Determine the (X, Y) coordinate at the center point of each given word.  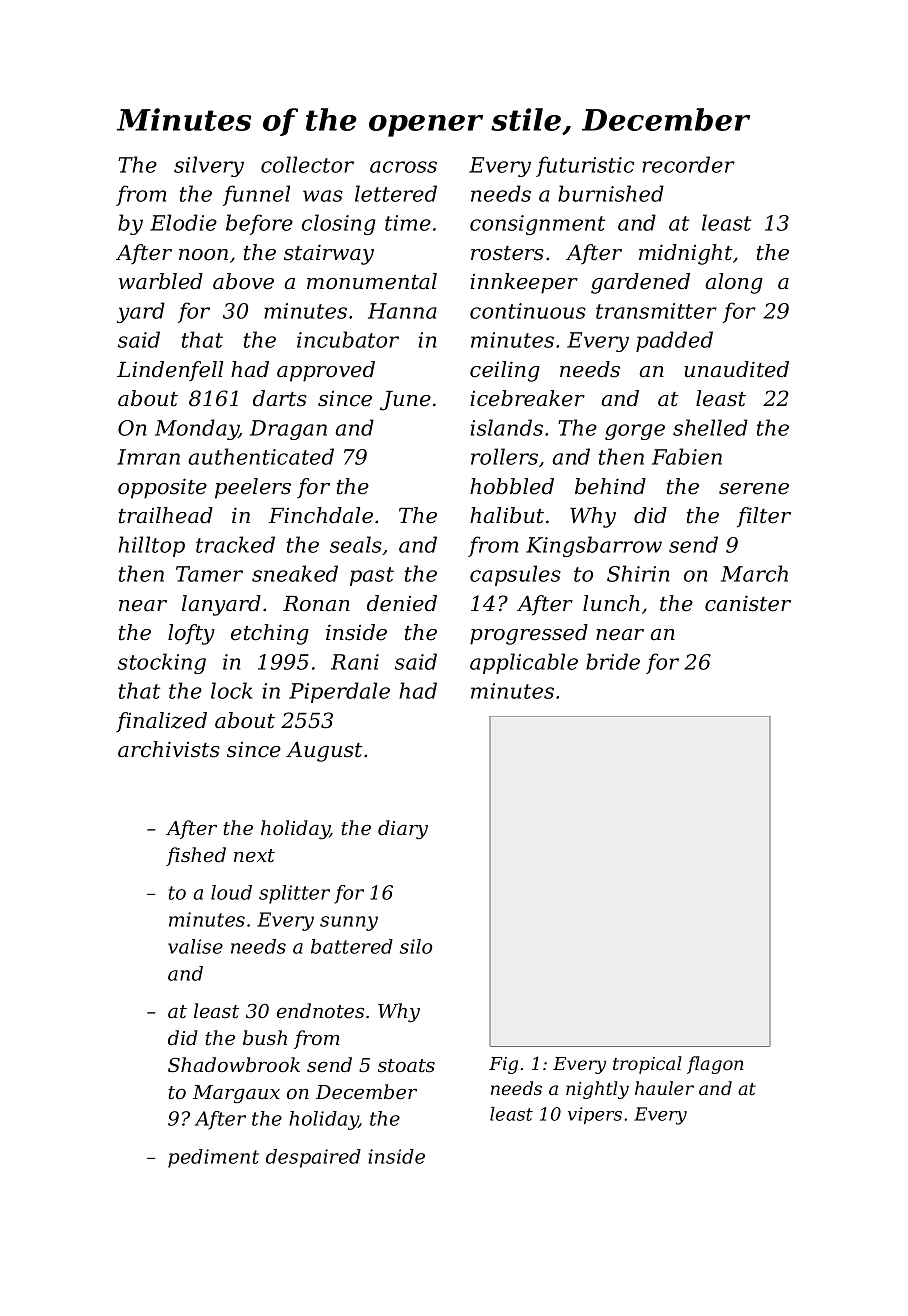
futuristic (585, 166)
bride (613, 661)
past (372, 576)
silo (416, 946)
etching (270, 634)
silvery (209, 166)
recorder (688, 164)
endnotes (320, 1011)
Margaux (236, 1094)
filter (764, 517)
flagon (715, 1065)
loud (231, 892)
